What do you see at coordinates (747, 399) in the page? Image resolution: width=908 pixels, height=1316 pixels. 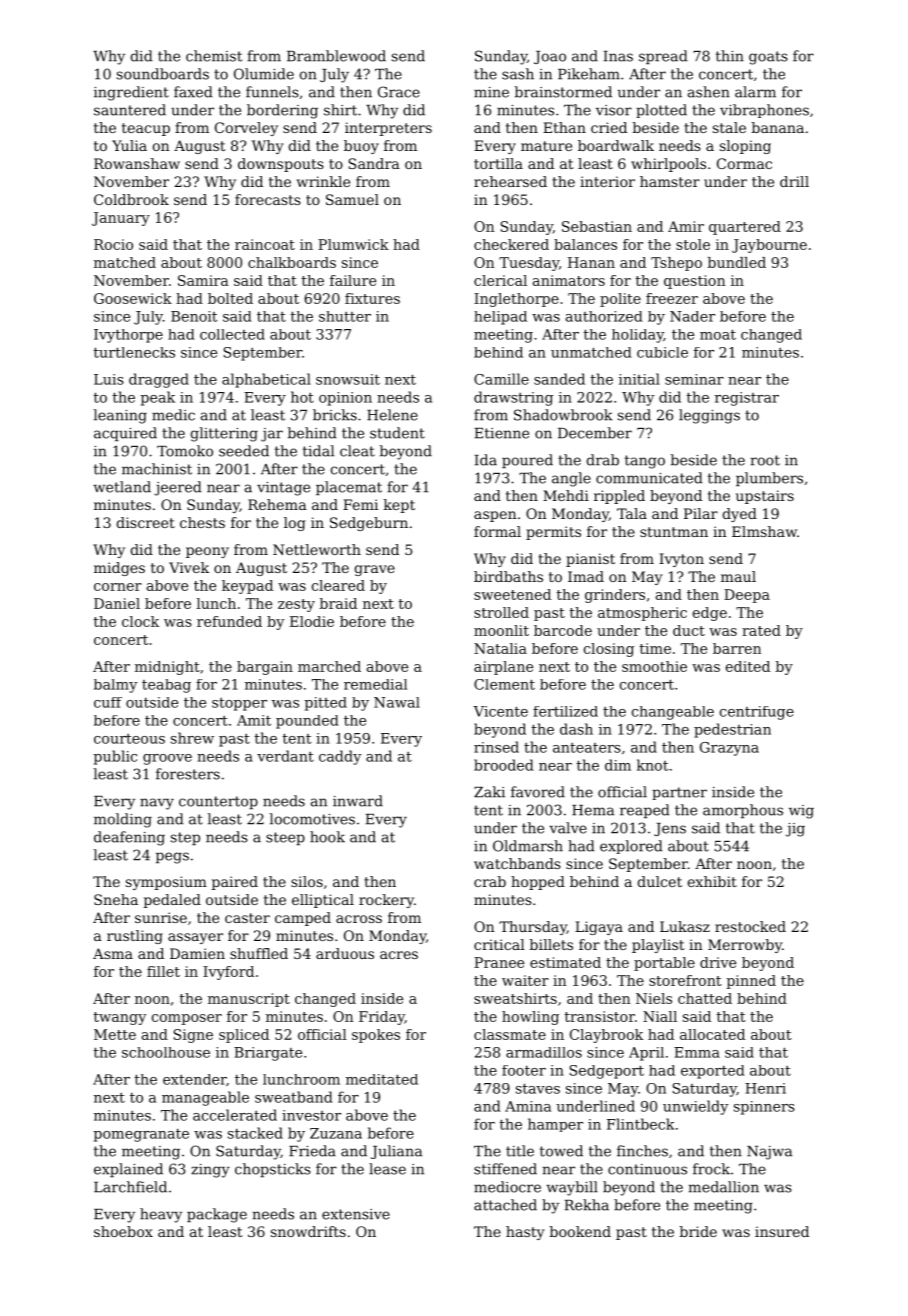 I see `registrar` at bounding box center [747, 399].
